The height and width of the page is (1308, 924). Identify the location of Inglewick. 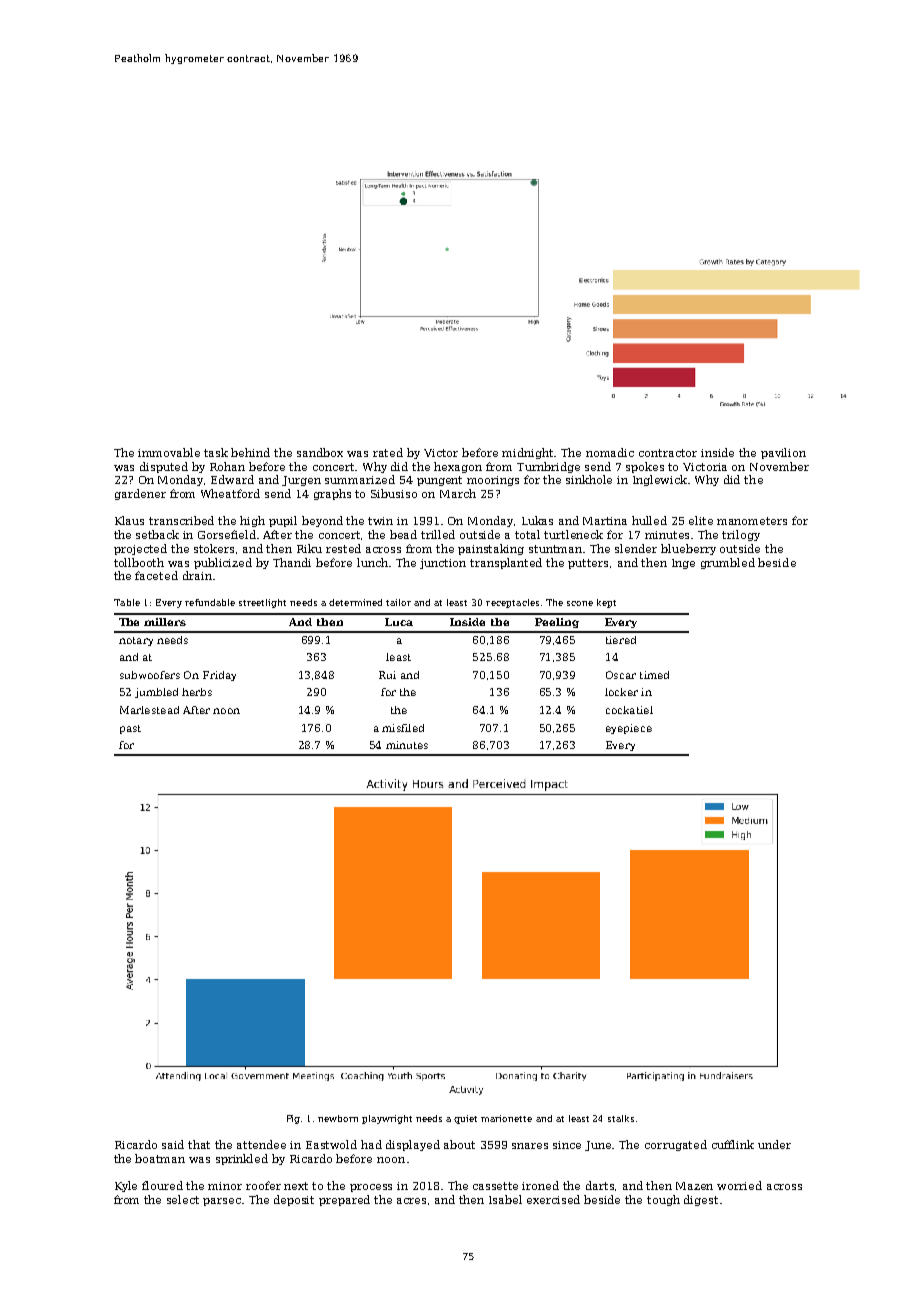
(660, 480).
